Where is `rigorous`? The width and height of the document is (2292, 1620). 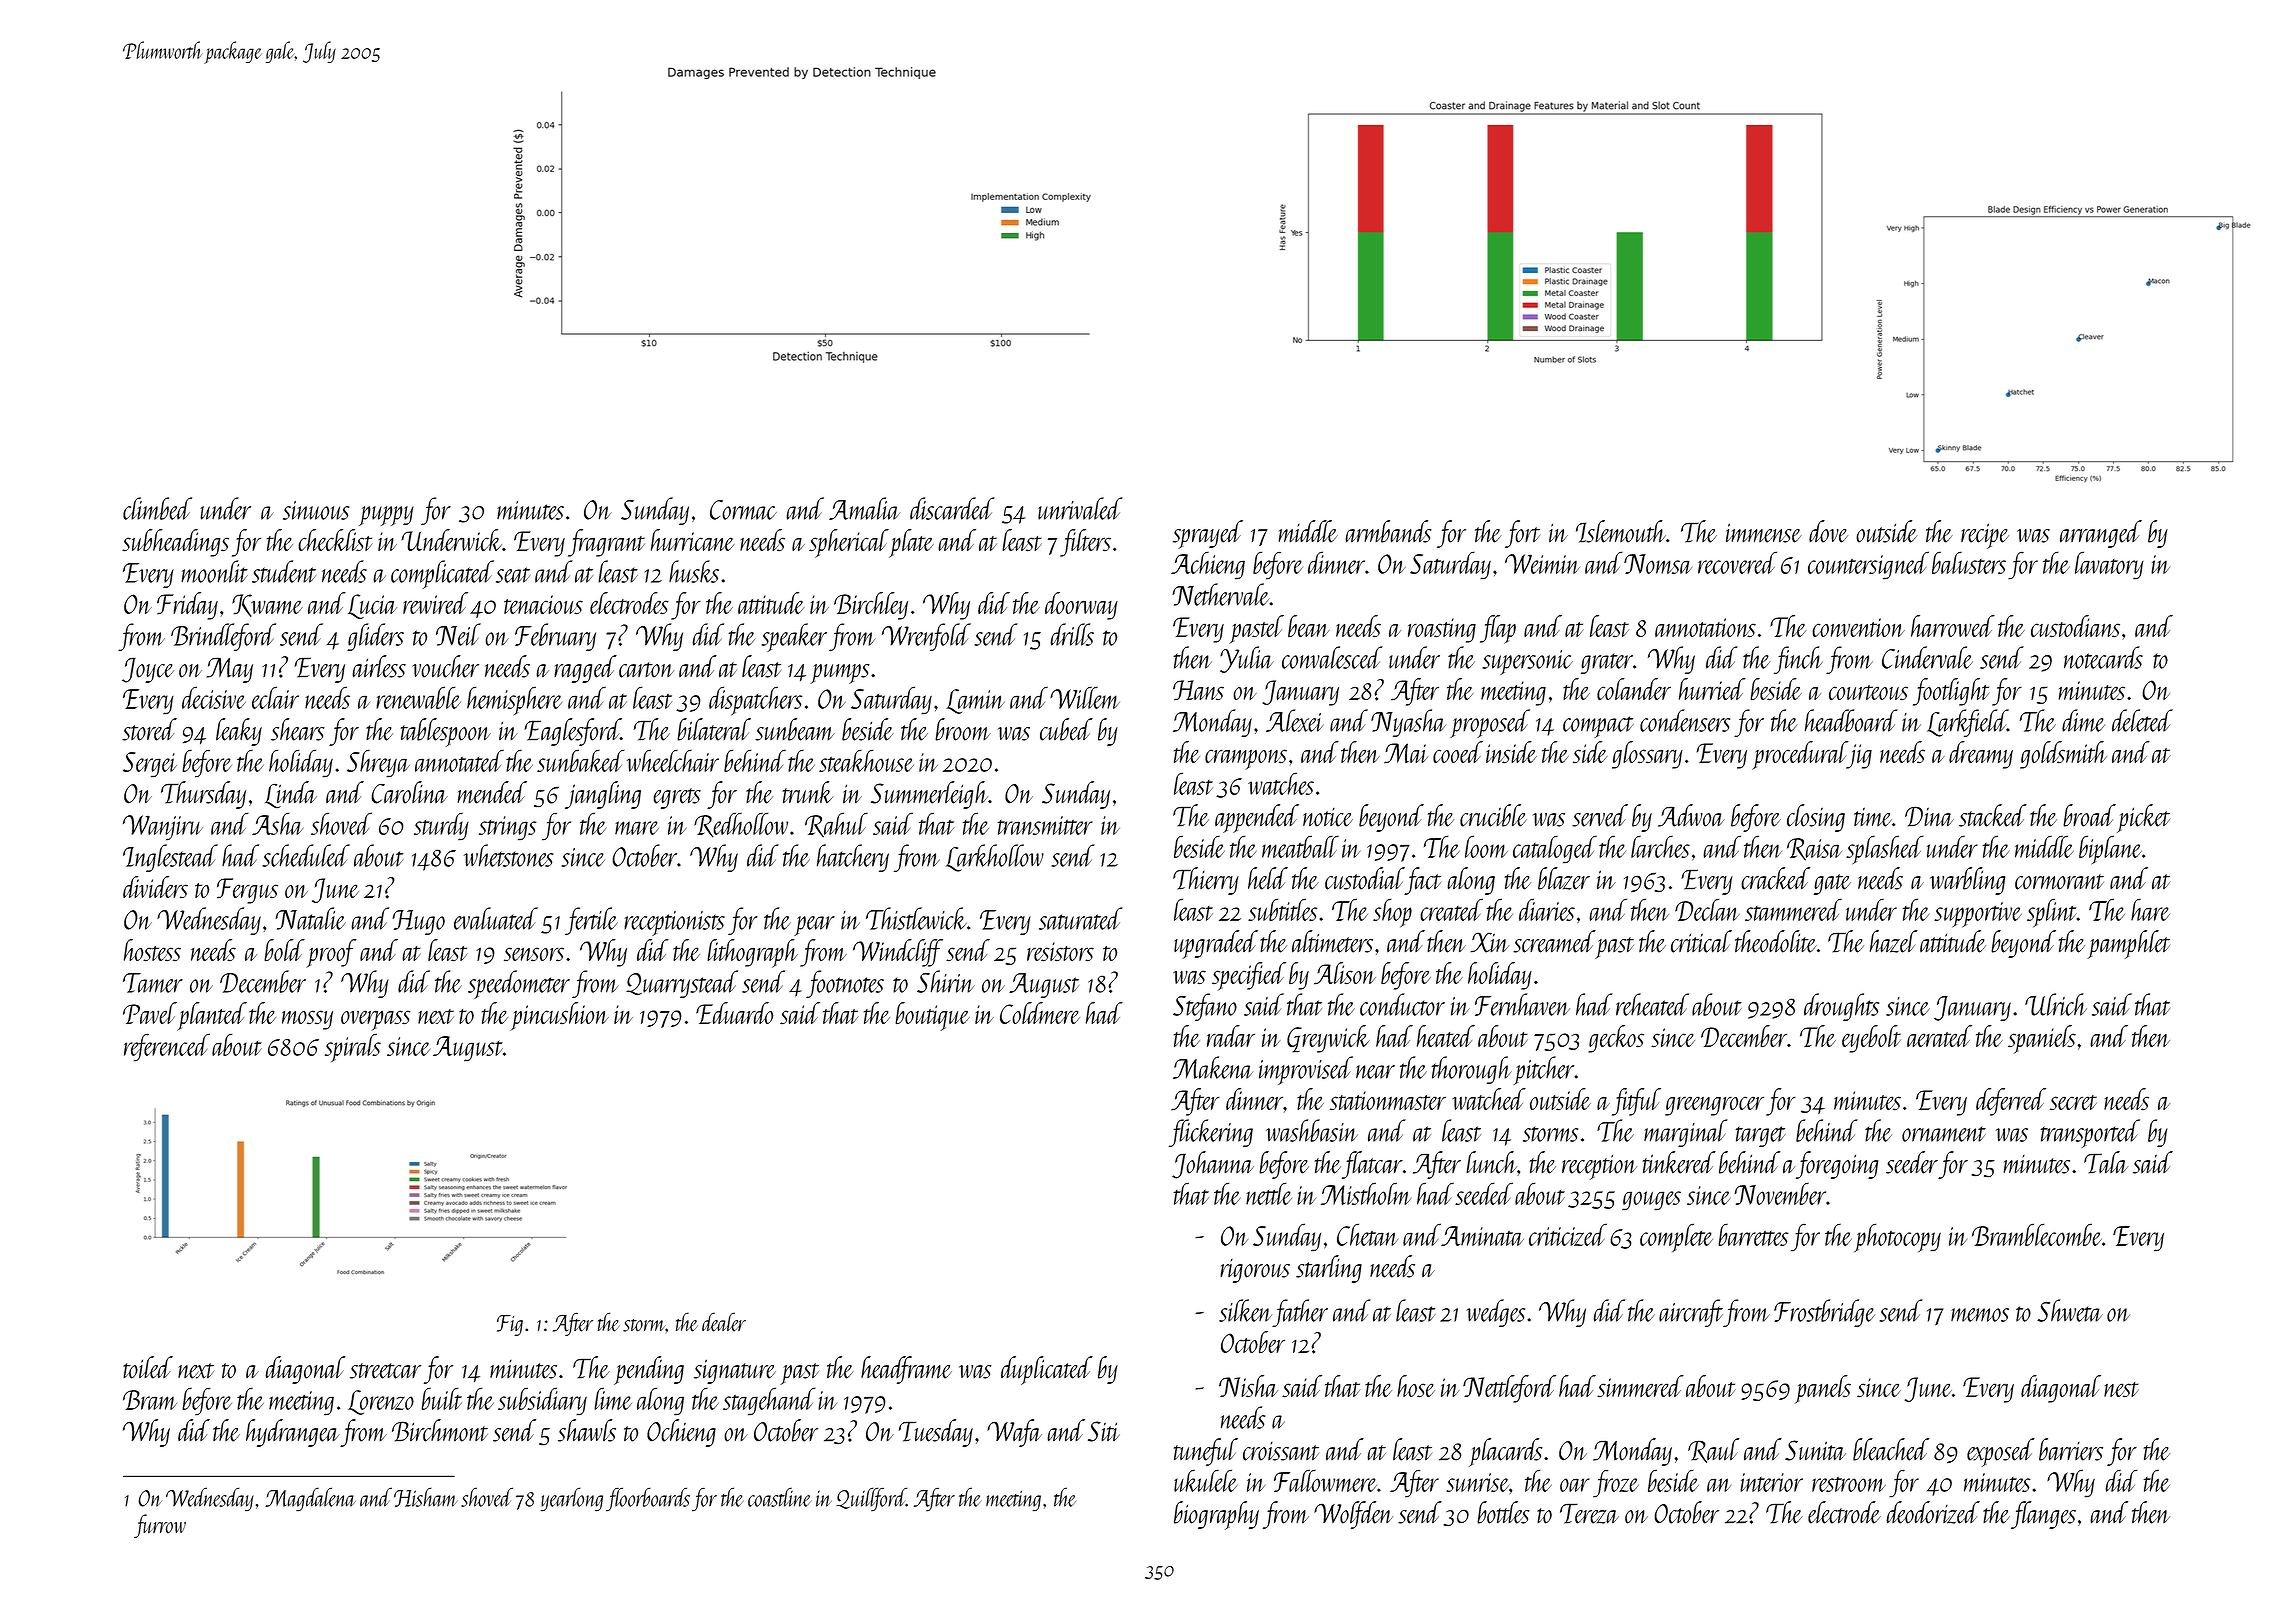
rigorous is located at coordinates (1255, 1271).
